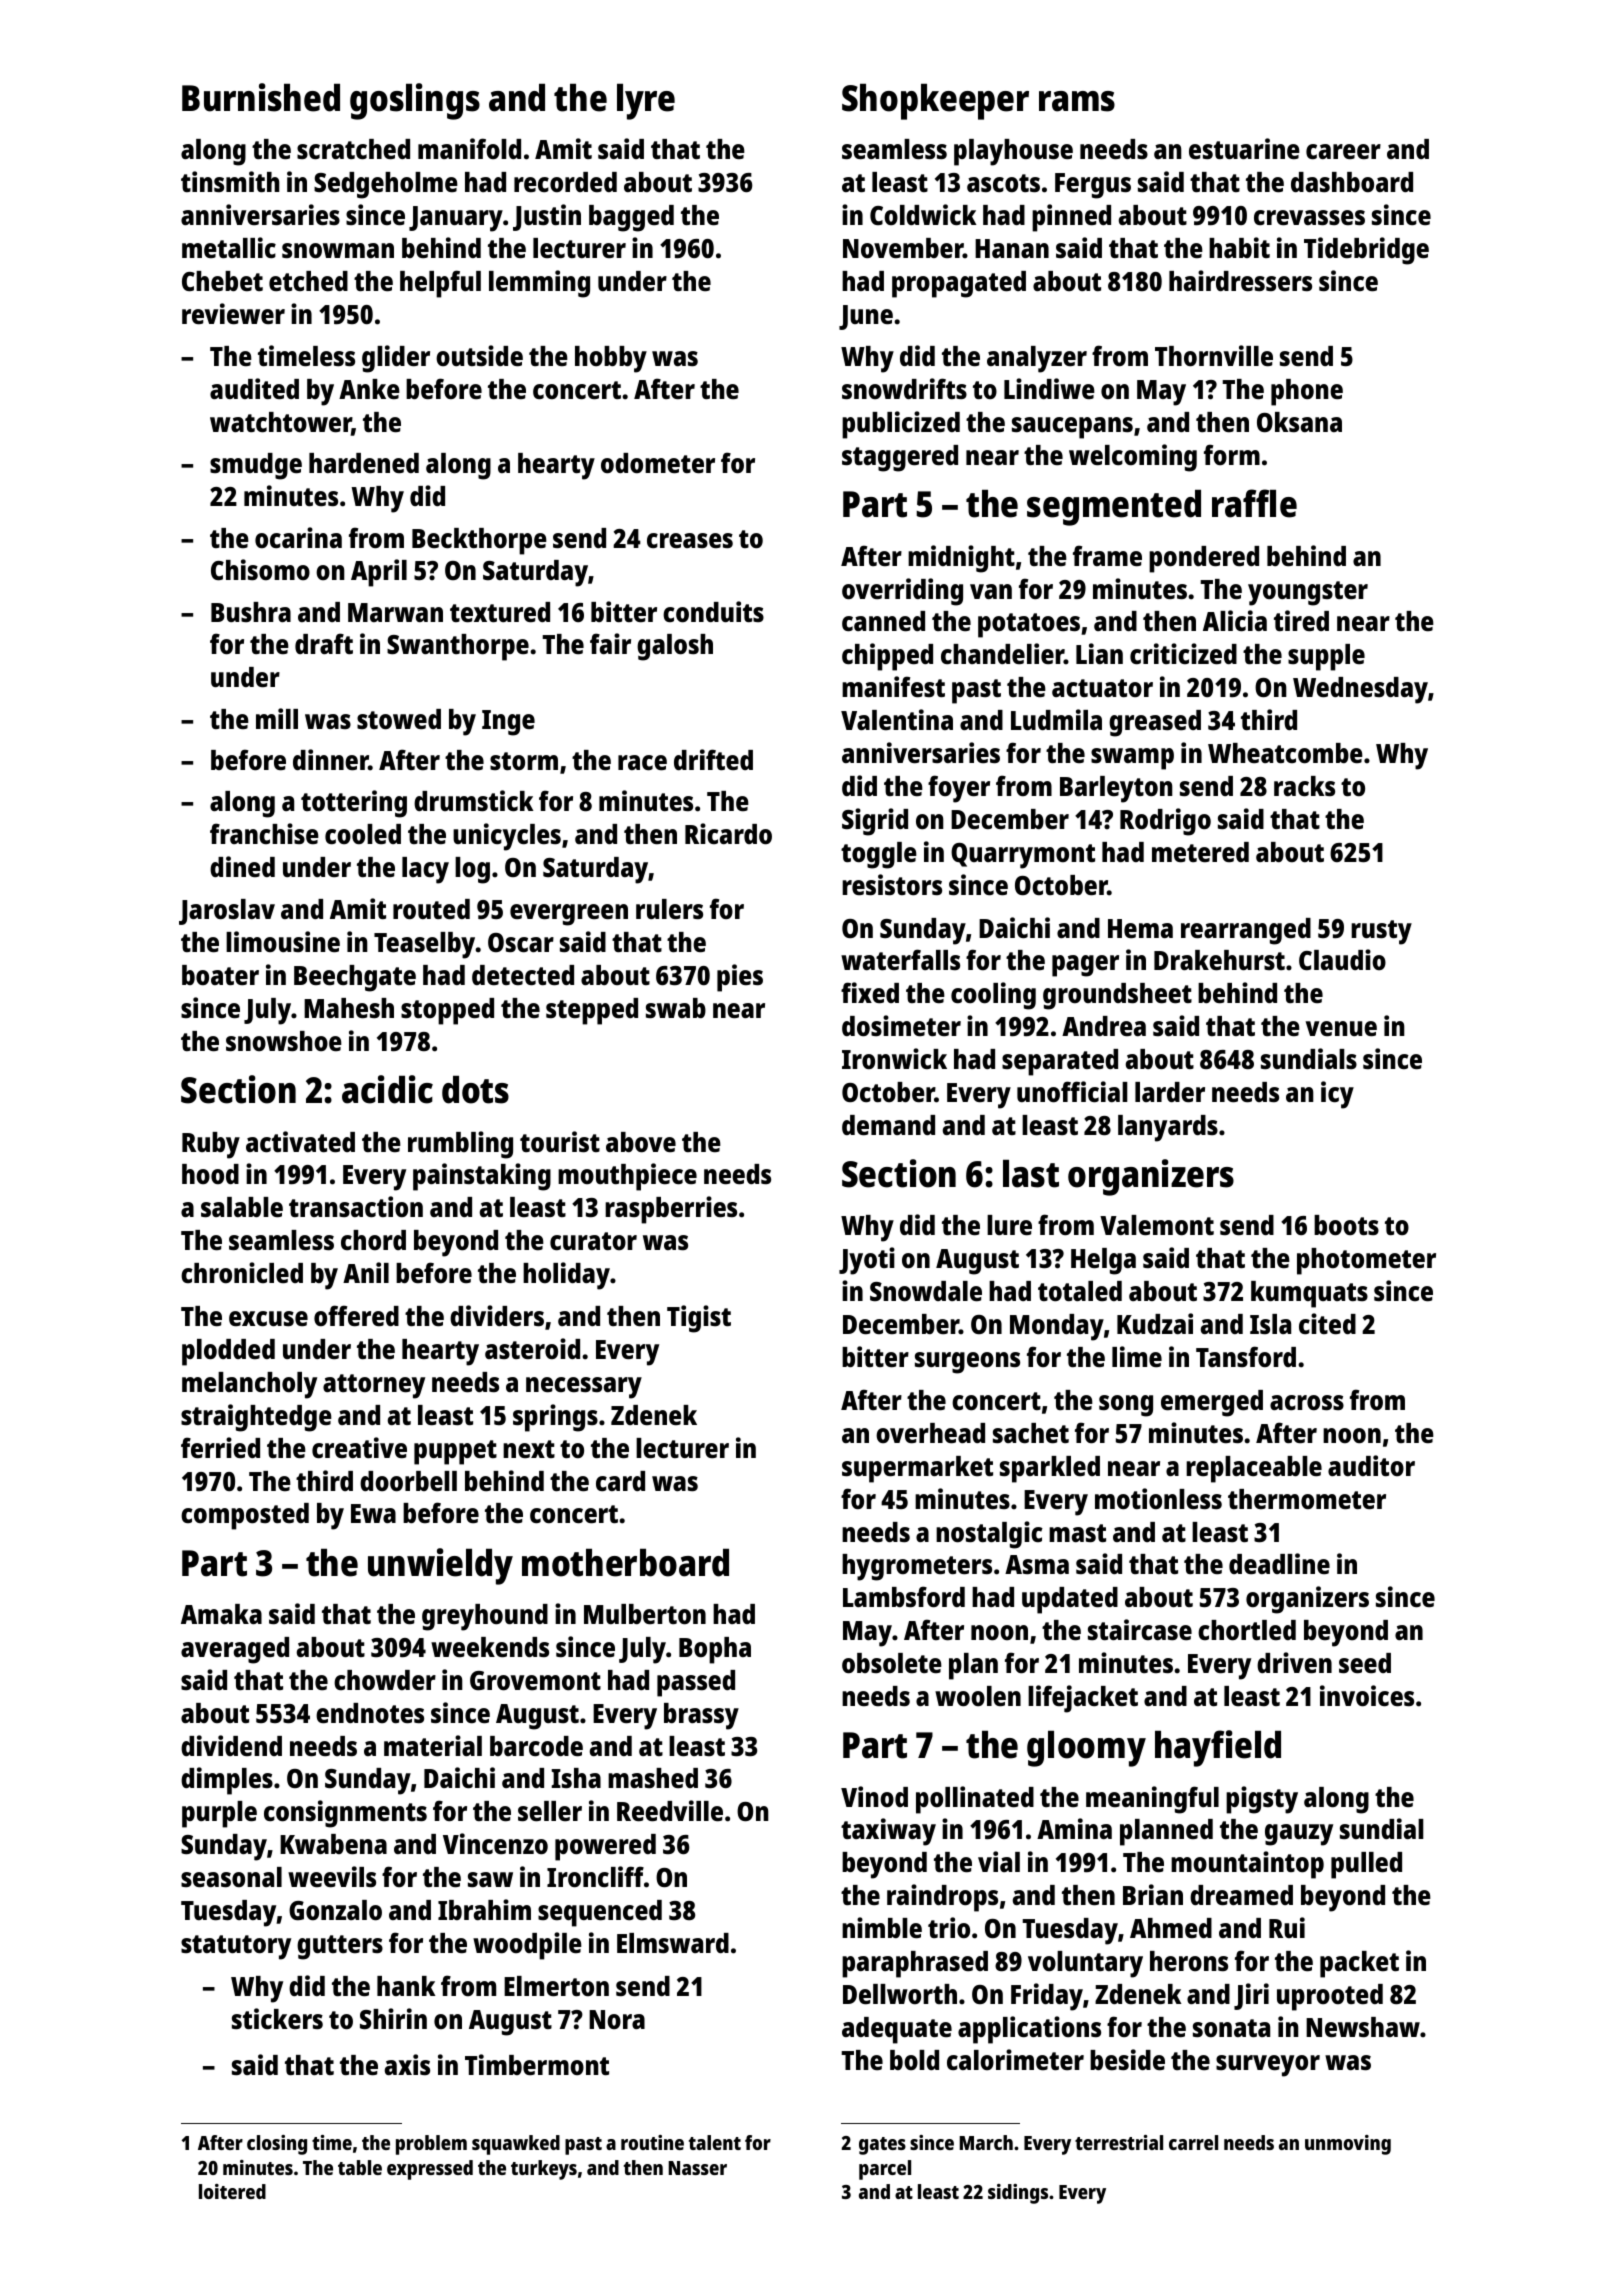  Describe the element at coordinates (355, 978) in the screenshot. I see `Beechgate` at that location.
